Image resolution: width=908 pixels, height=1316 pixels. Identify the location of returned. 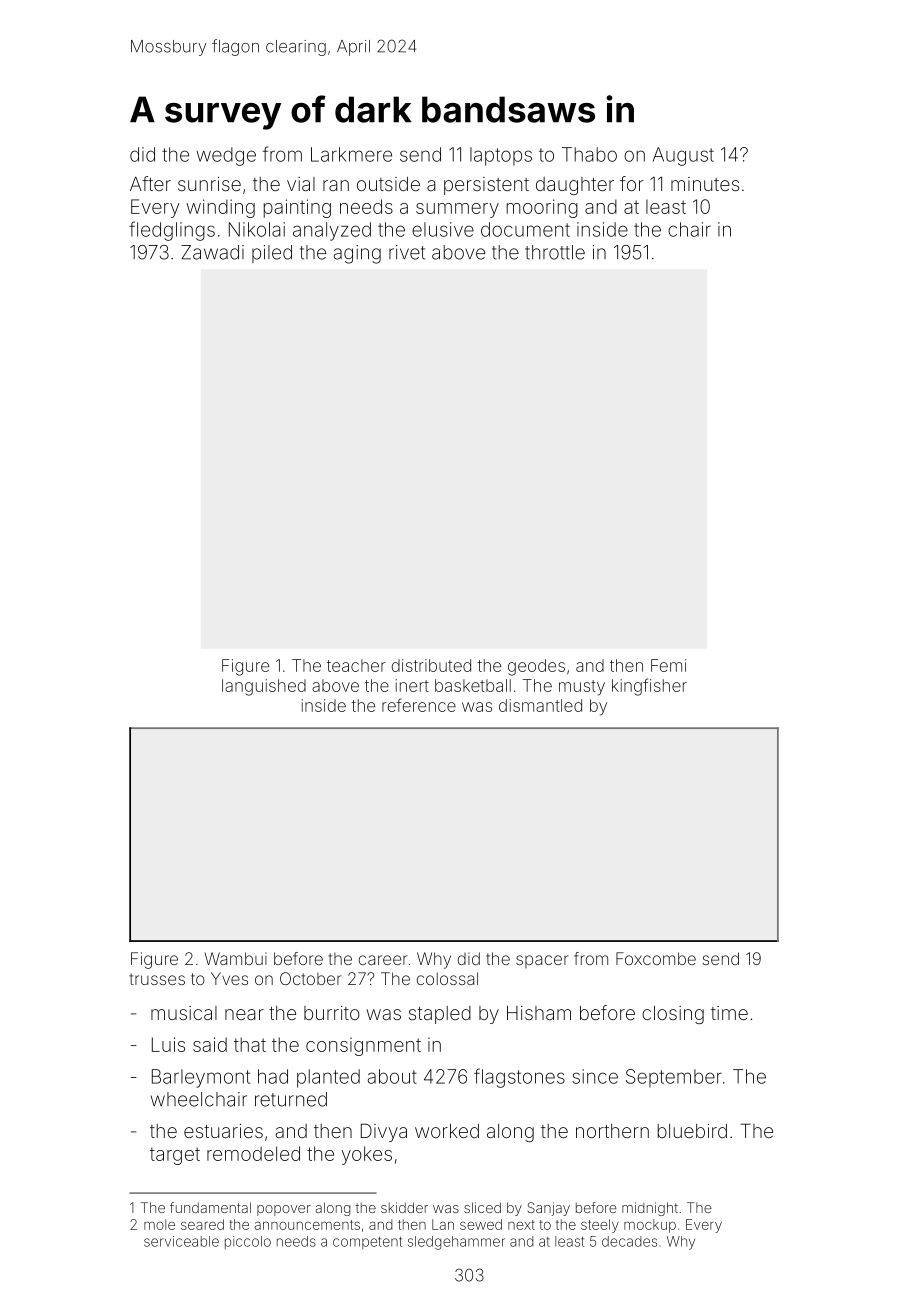
(291, 1099).
